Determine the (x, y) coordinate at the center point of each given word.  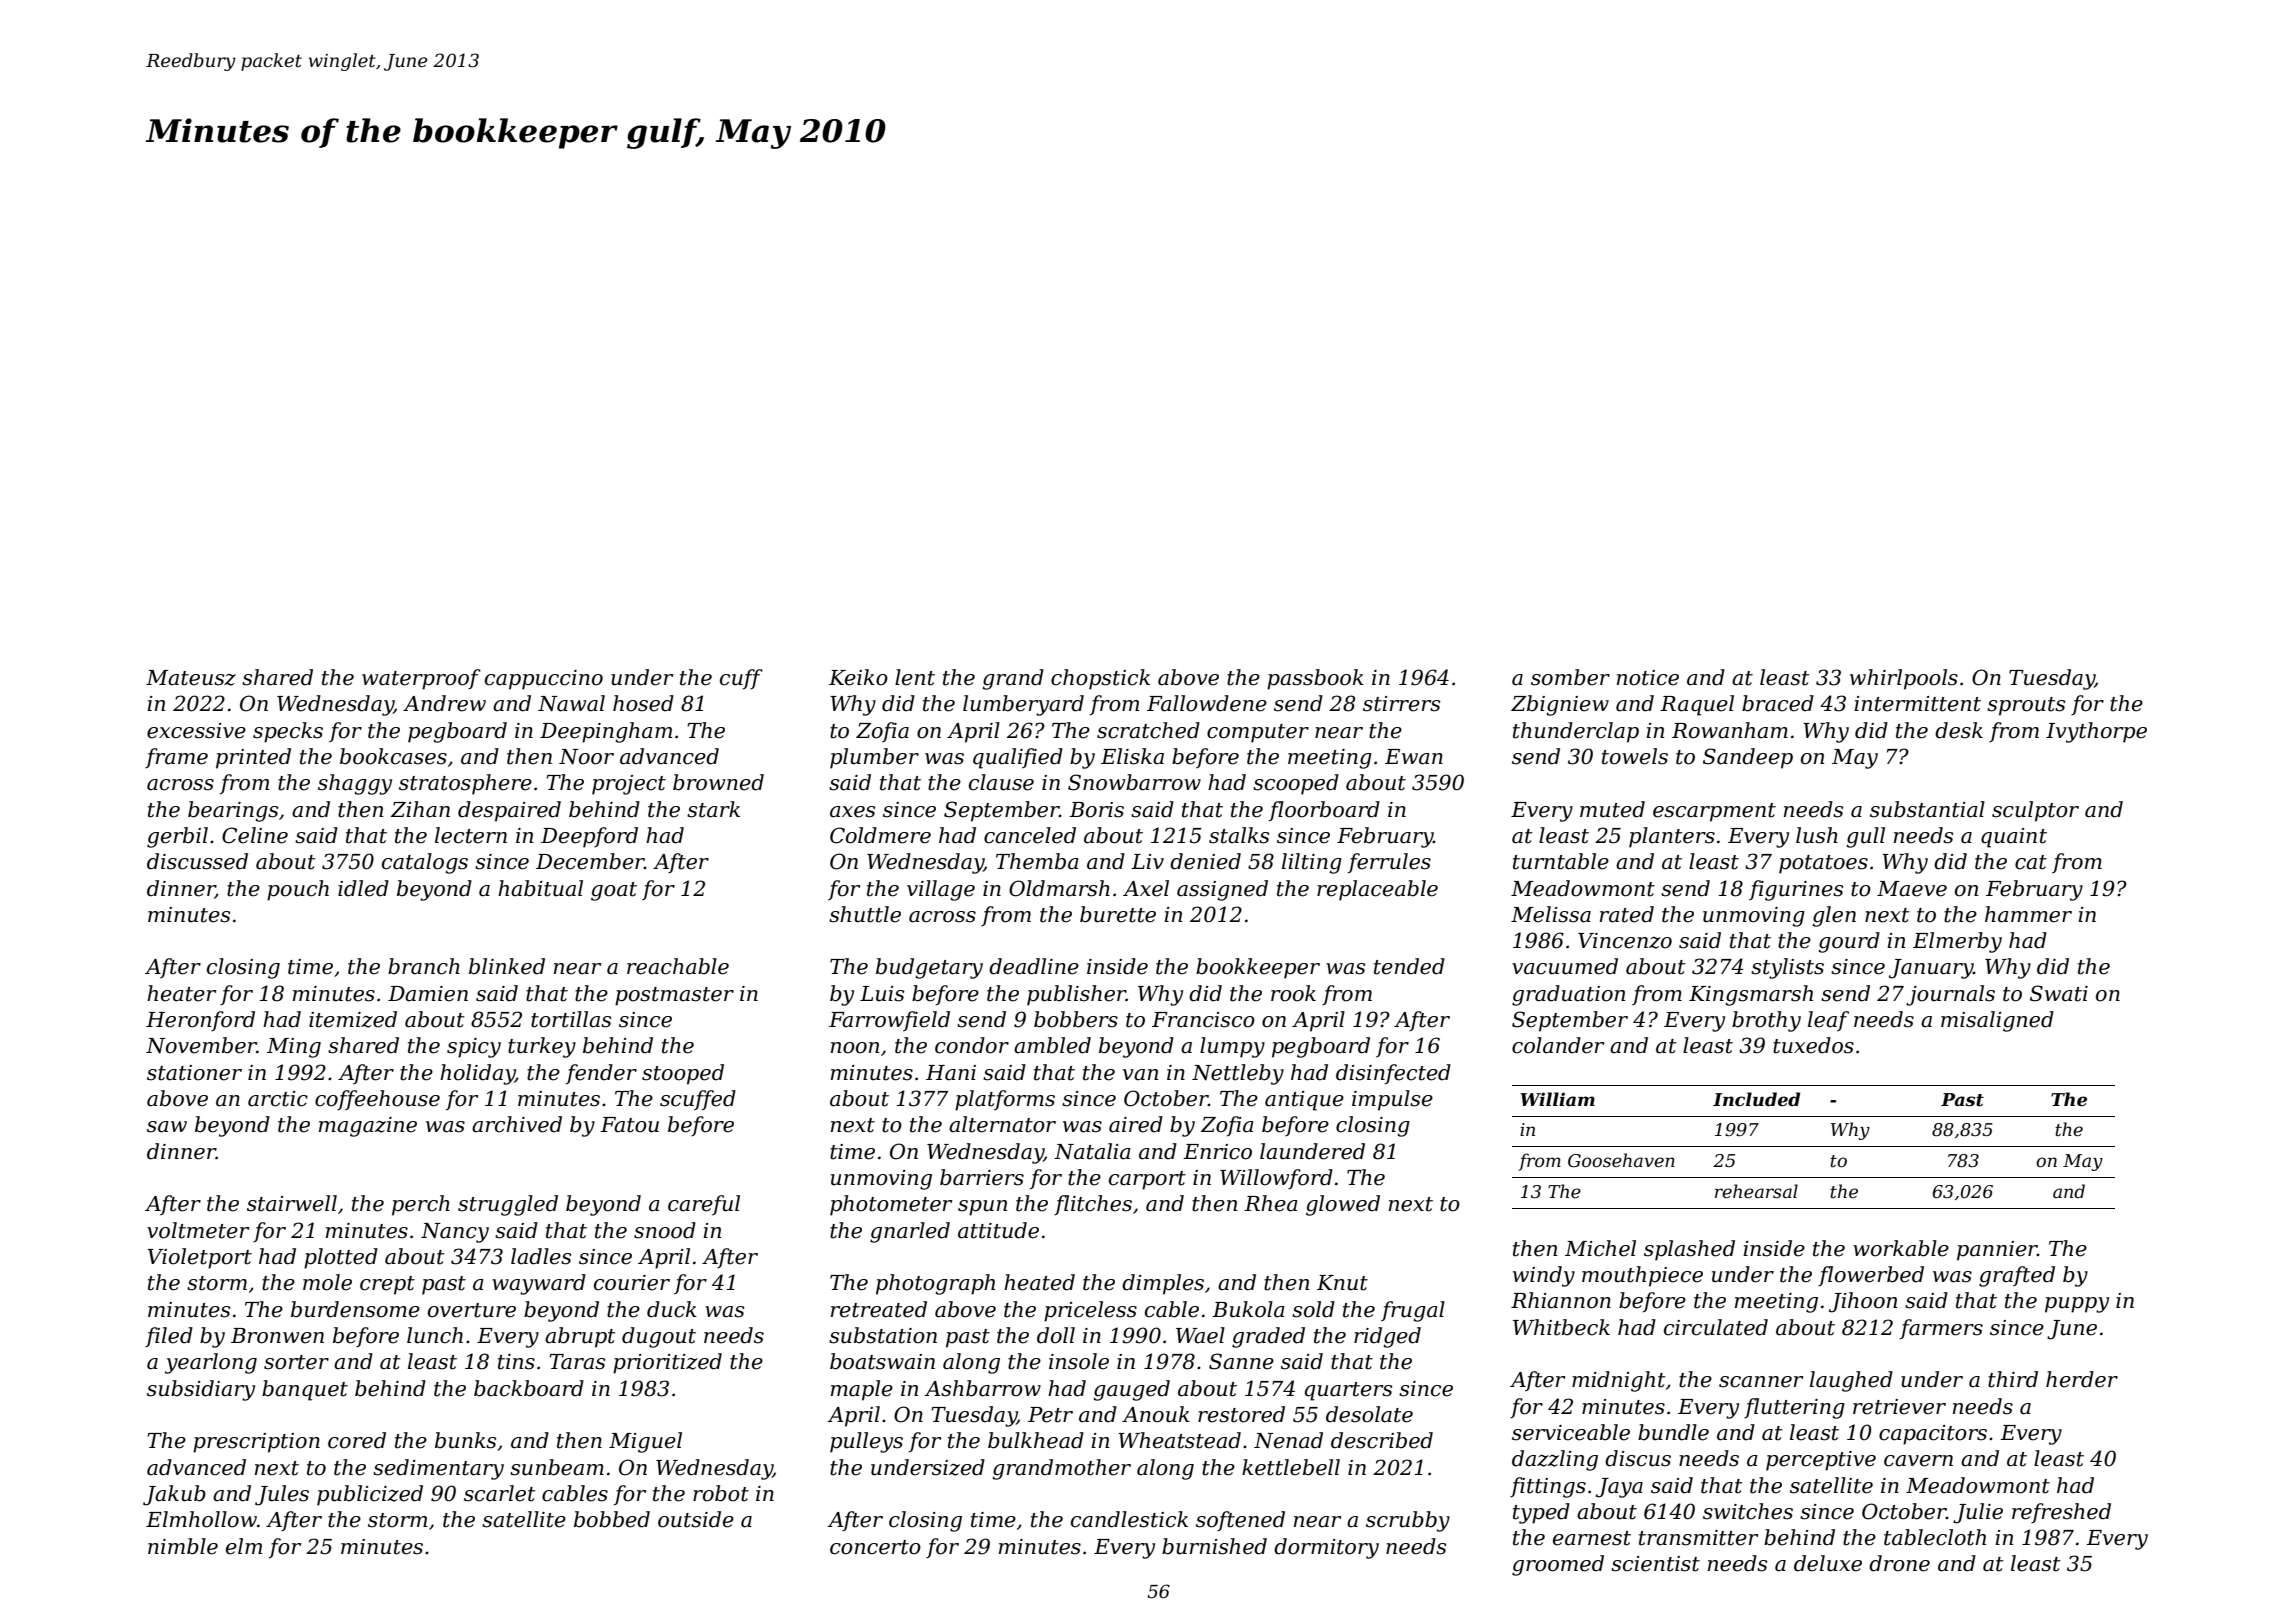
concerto (875, 1547)
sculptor (2035, 811)
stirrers (1401, 704)
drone (1899, 1563)
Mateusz (191, 678)
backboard (529, 1388)
